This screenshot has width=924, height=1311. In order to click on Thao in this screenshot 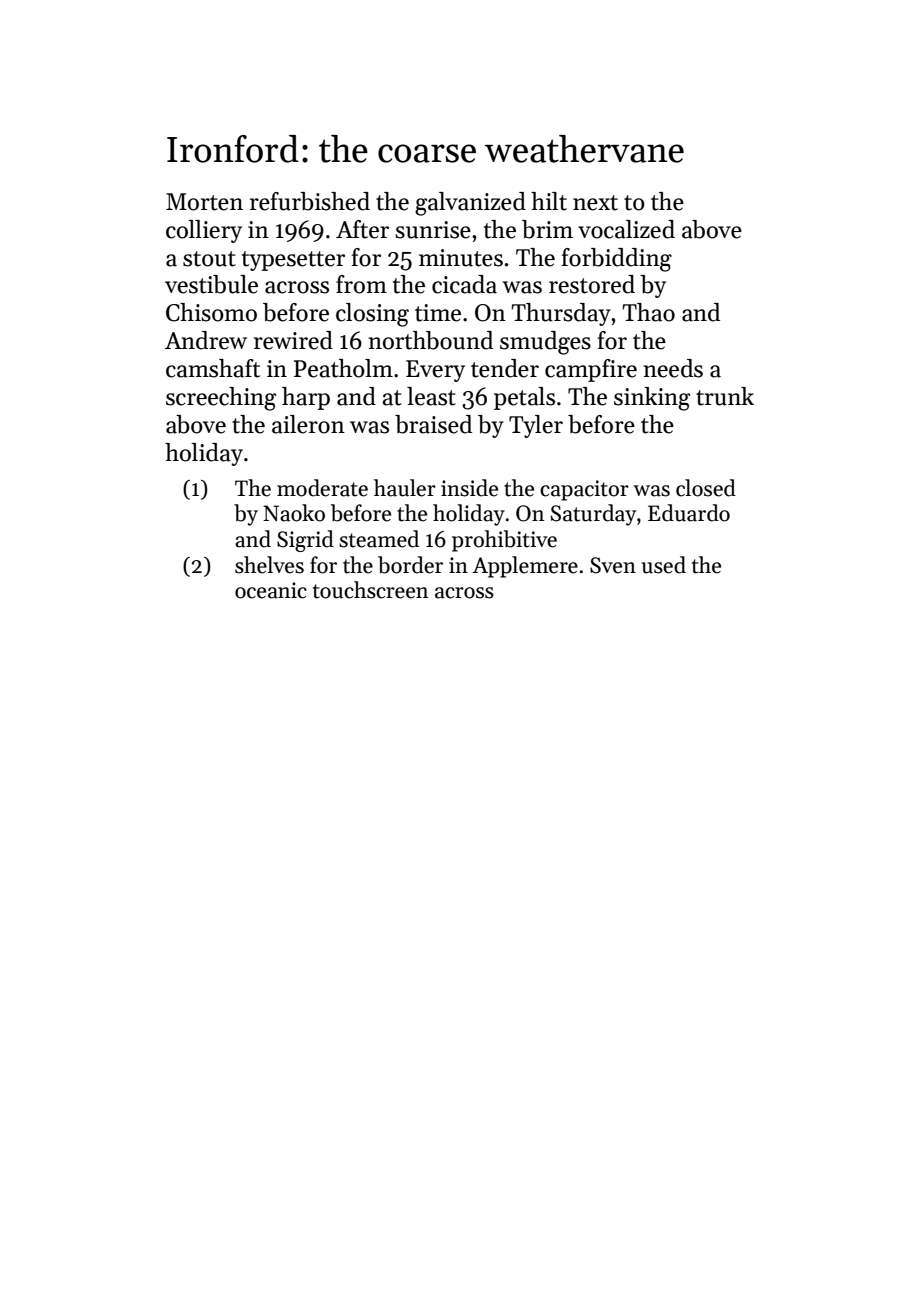, I will do `click(648, 312)`.
